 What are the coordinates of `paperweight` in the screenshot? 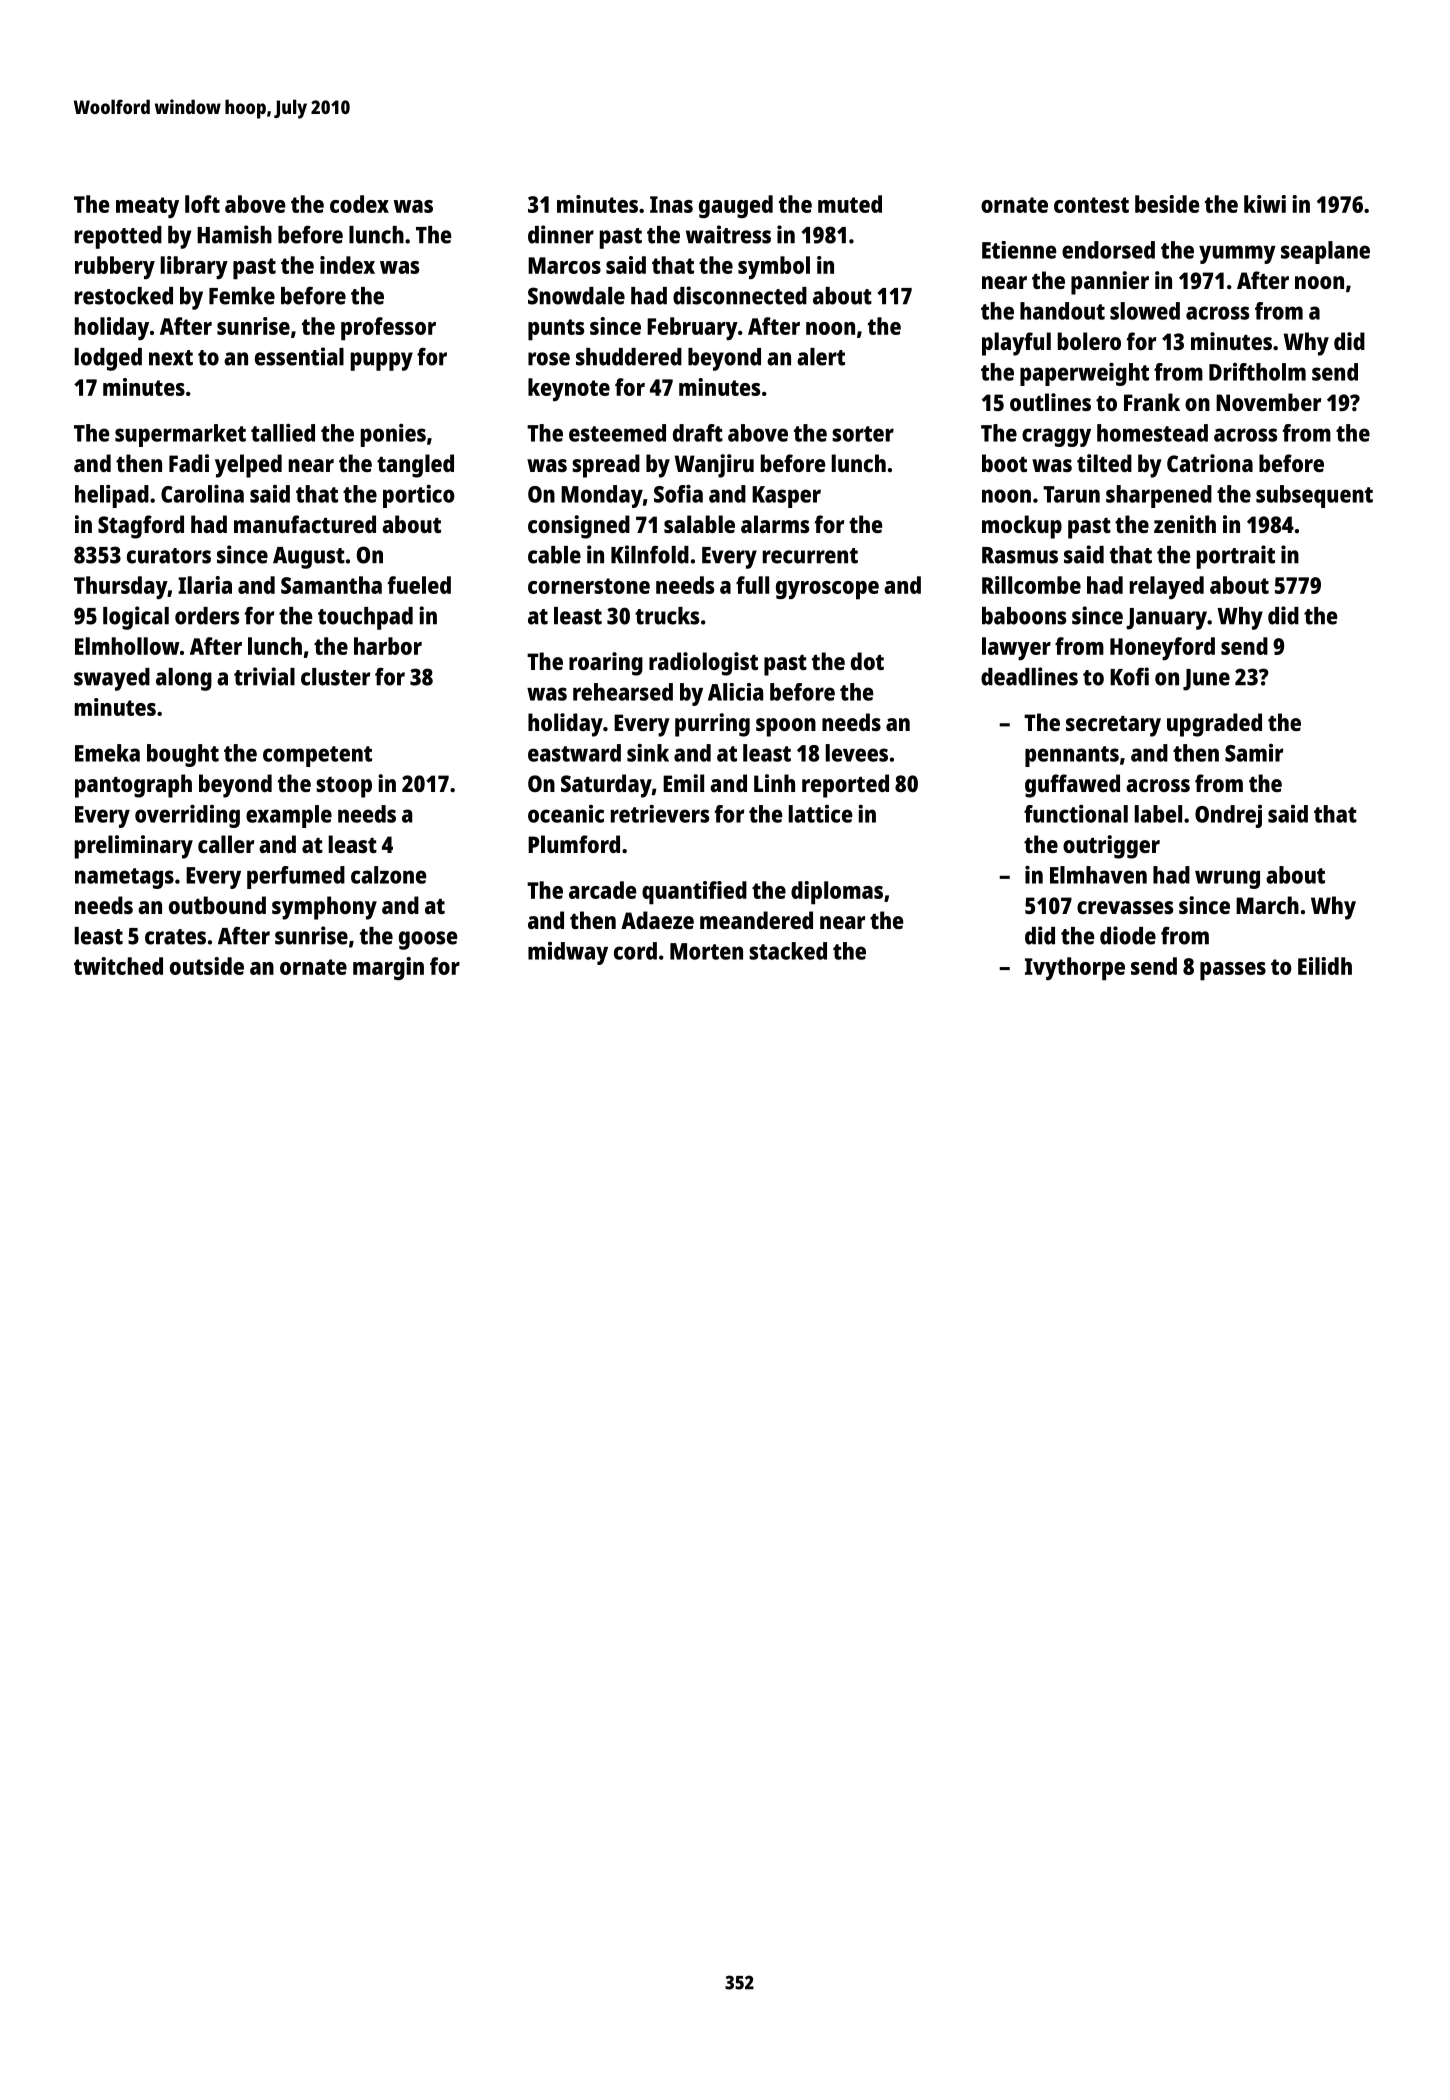 It's located at (1084, 374).
